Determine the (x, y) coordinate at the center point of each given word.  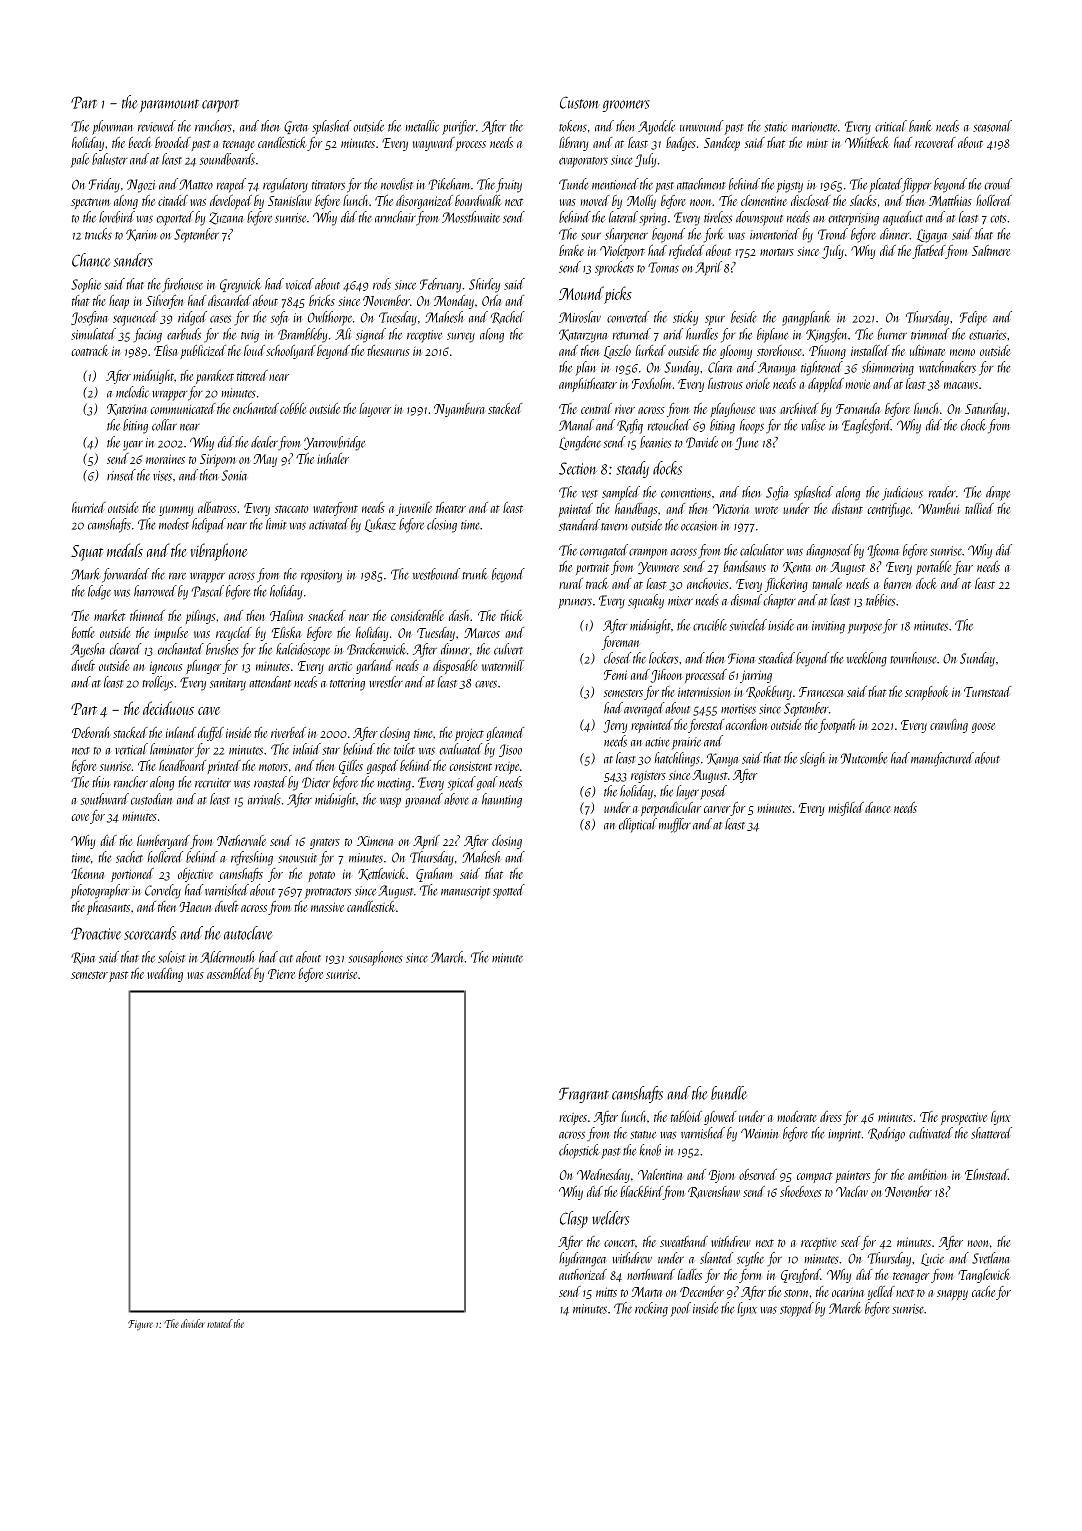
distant (847, 508)
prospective (964, 1118)
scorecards (150, 933)
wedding (165, 975)
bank (920, 126)
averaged (644, 709)
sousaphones (375, 958)
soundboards (227, 159)
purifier (459, 127)
